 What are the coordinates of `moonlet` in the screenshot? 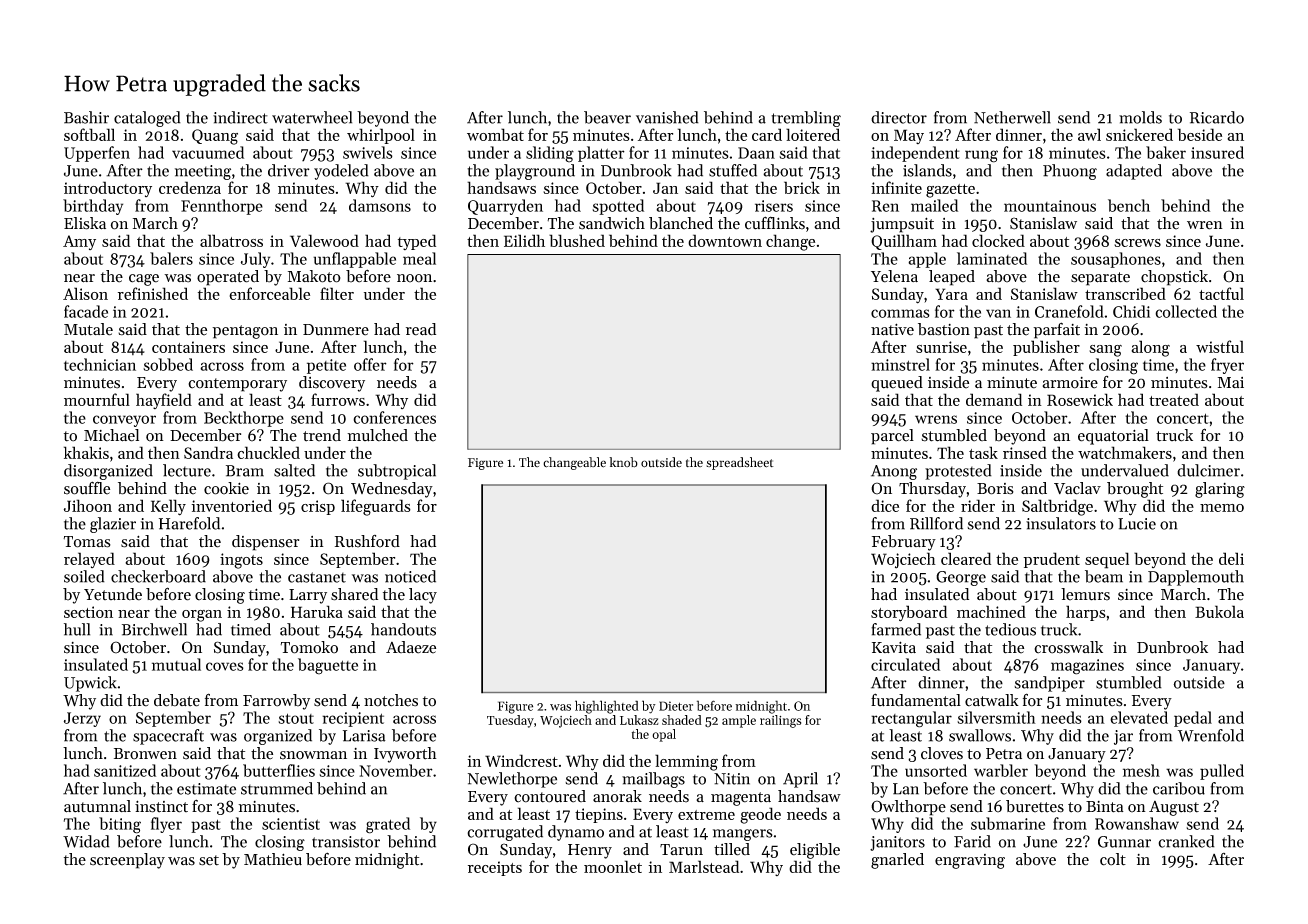 It's located at (613, 866).
